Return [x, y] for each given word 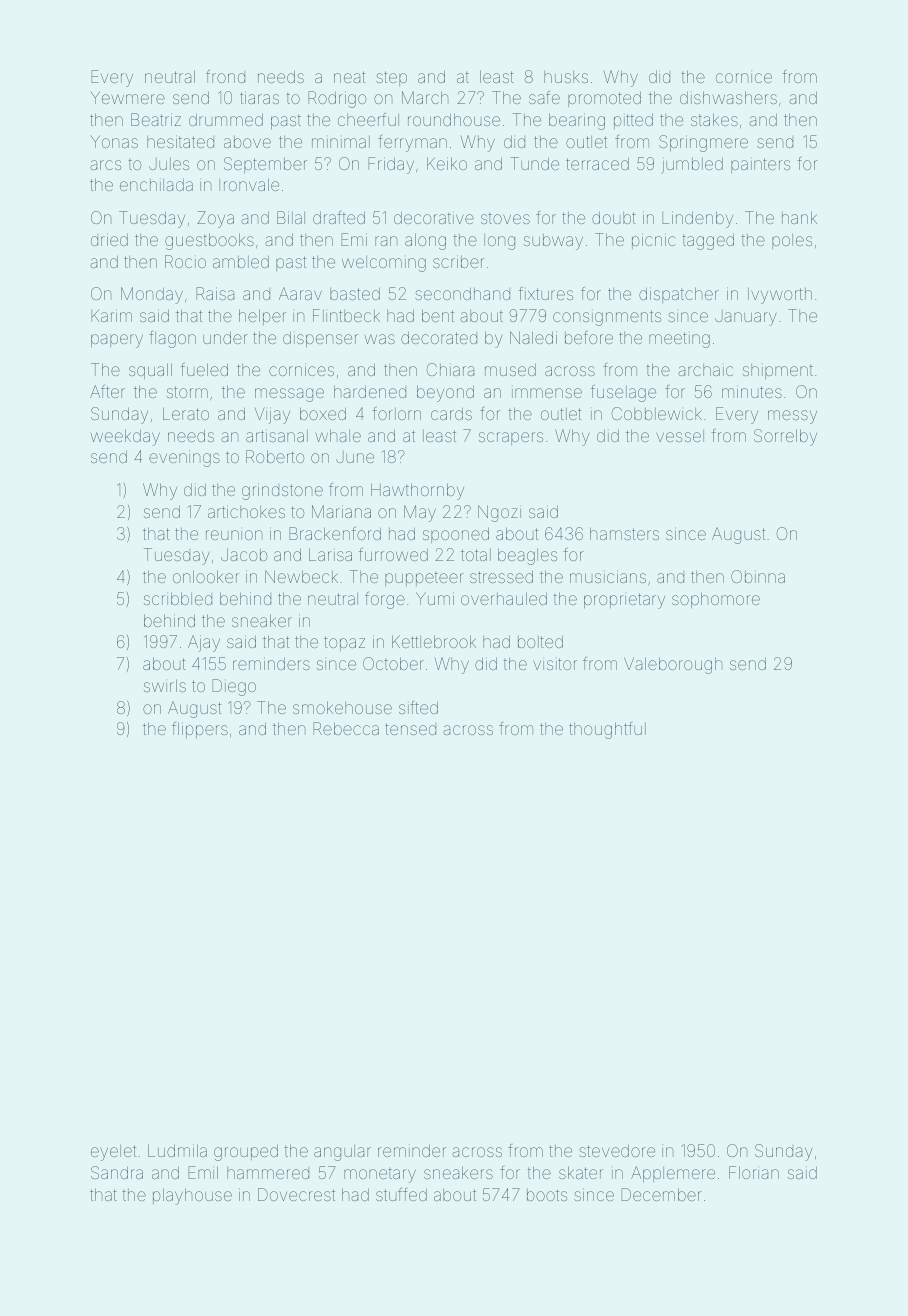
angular [342, 1153]
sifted [418, 707]
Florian [754, 1172]
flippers [200, 730]
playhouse [192, 1196]
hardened [370, 391]
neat [349, 77]
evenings [184, 460]
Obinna [758, 576]
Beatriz [156, 119]
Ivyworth [780, 296]
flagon [172, 339]
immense [547, 393]
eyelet [113, 1153]
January [745, 318]
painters [760, 165]
